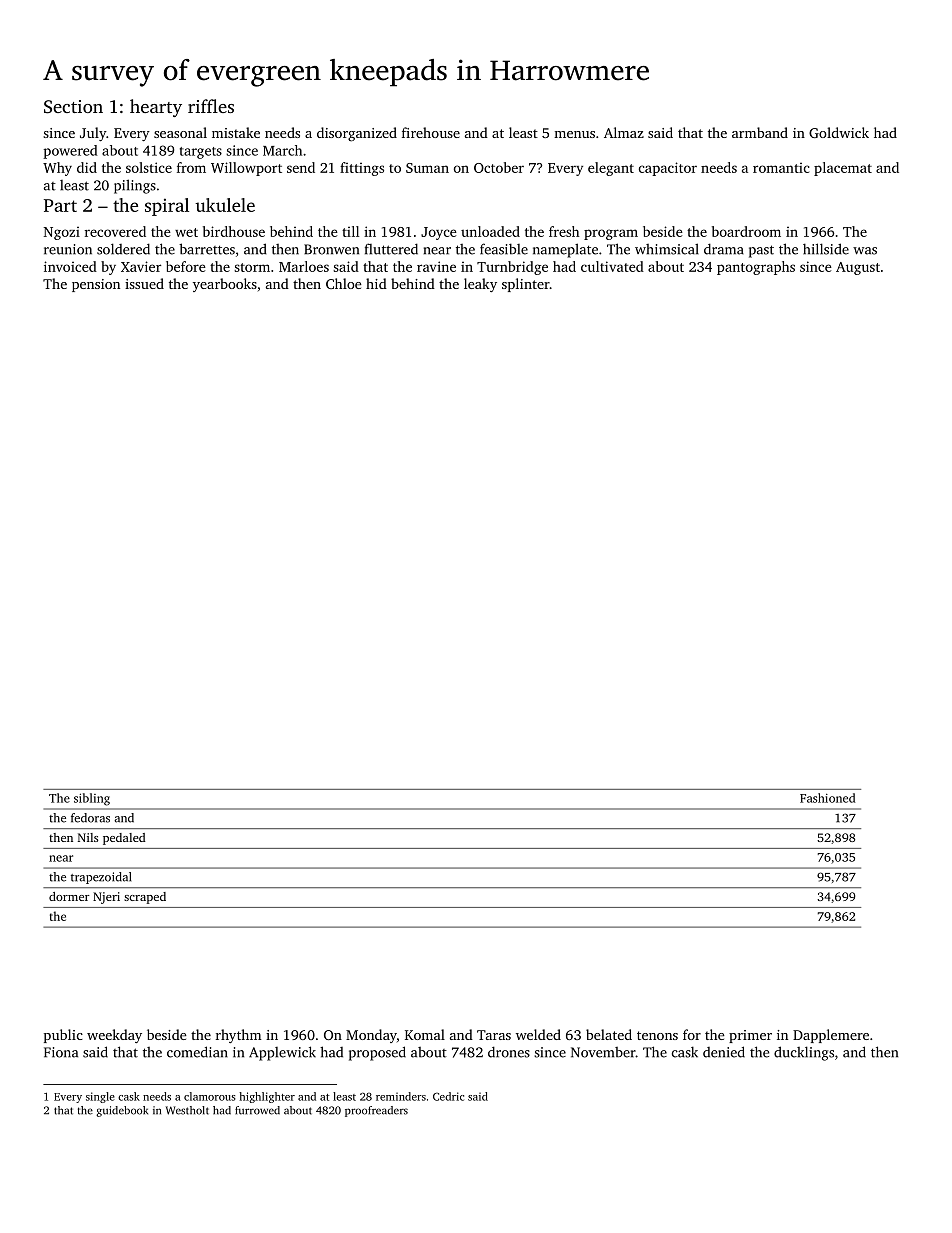 This screenshot has height=1233, width=952. I want to click on ukulele, so click(225, 205).
